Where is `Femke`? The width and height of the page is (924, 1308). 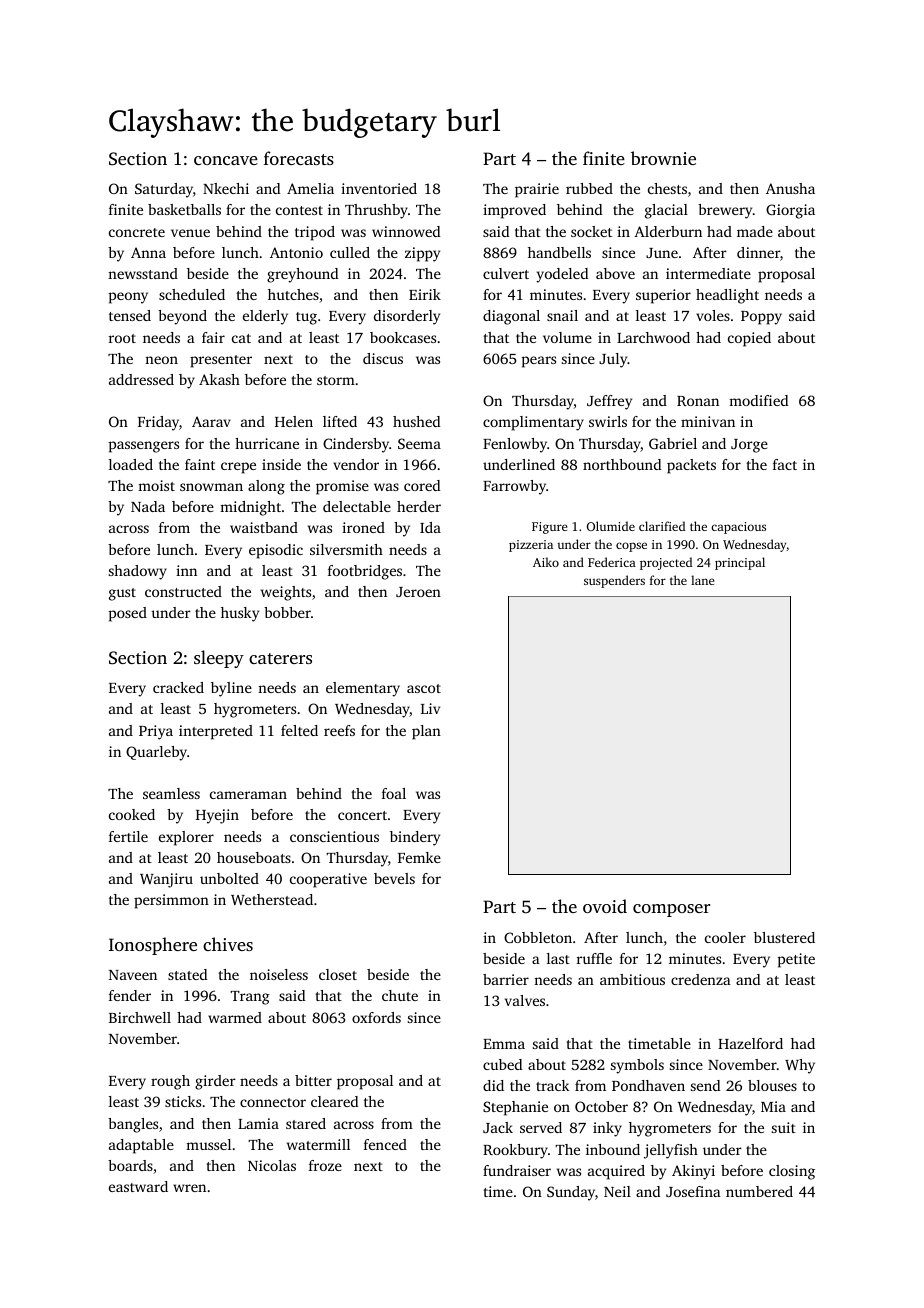
Femke is located at coordinates (419, 857).
